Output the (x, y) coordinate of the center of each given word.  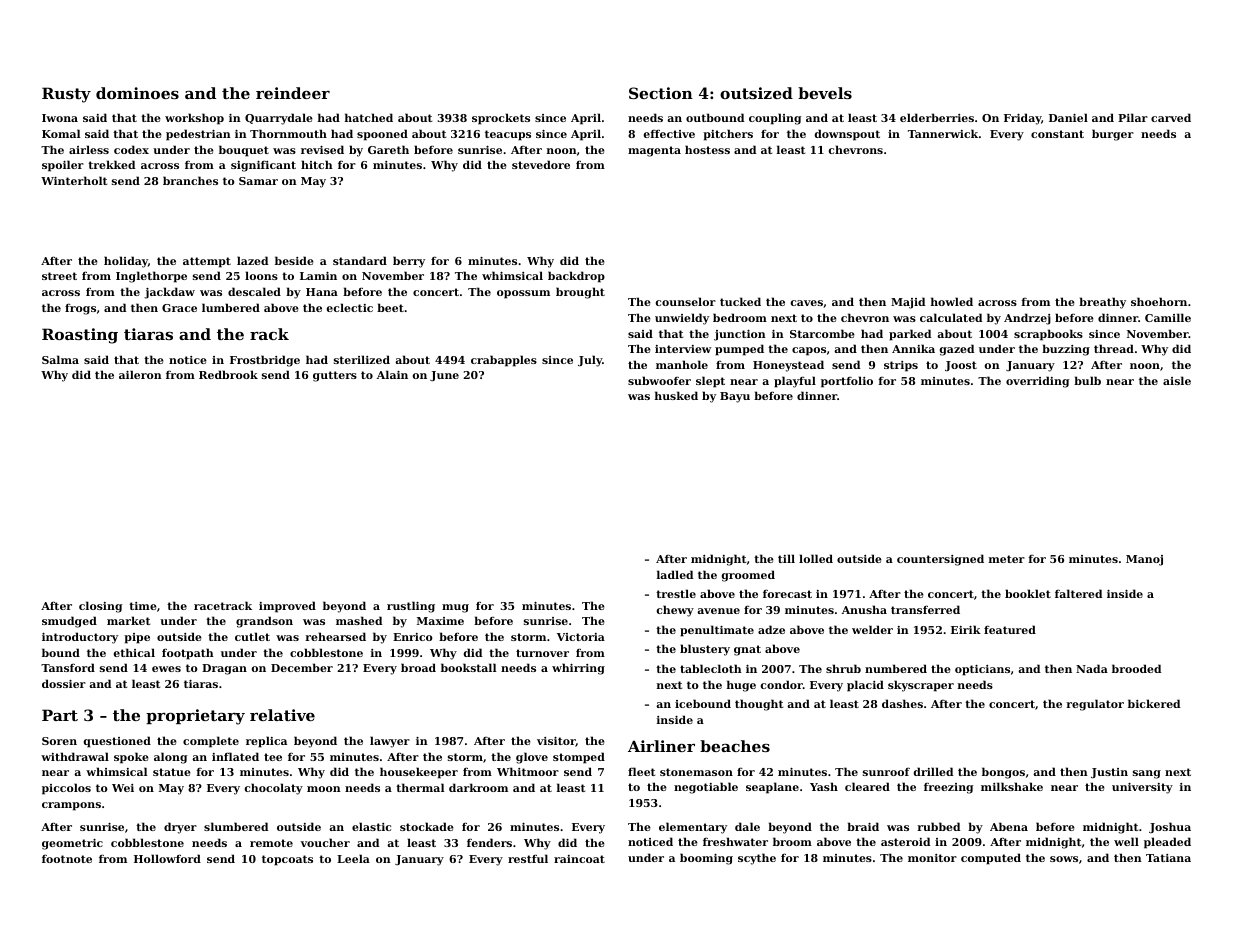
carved (1171, 117)
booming (706, 859)
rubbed (938, 826)
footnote (67, 859)
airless (89, 149)
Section (661, 93)
